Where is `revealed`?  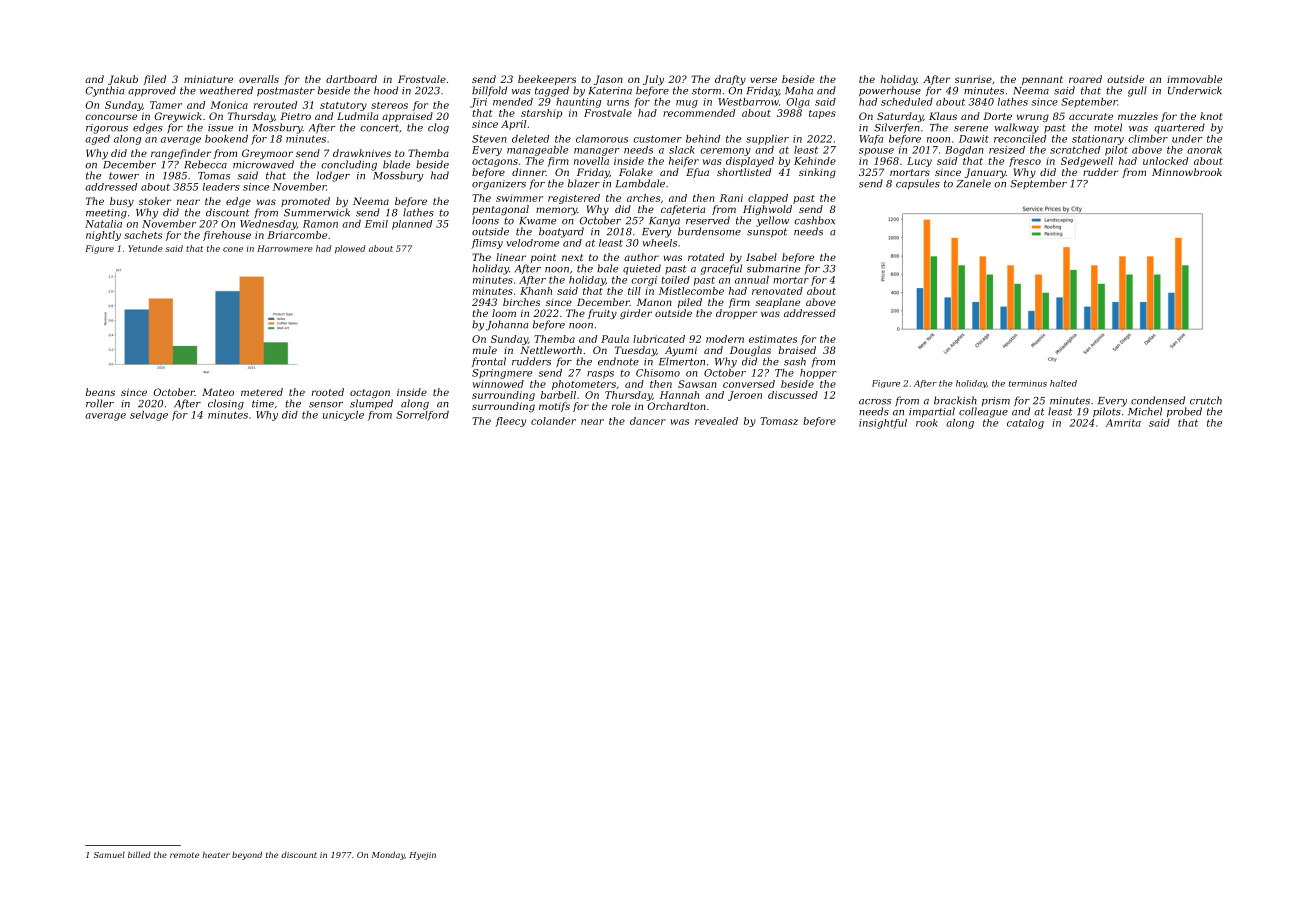
revealed is located at coordinates (716, 421).
